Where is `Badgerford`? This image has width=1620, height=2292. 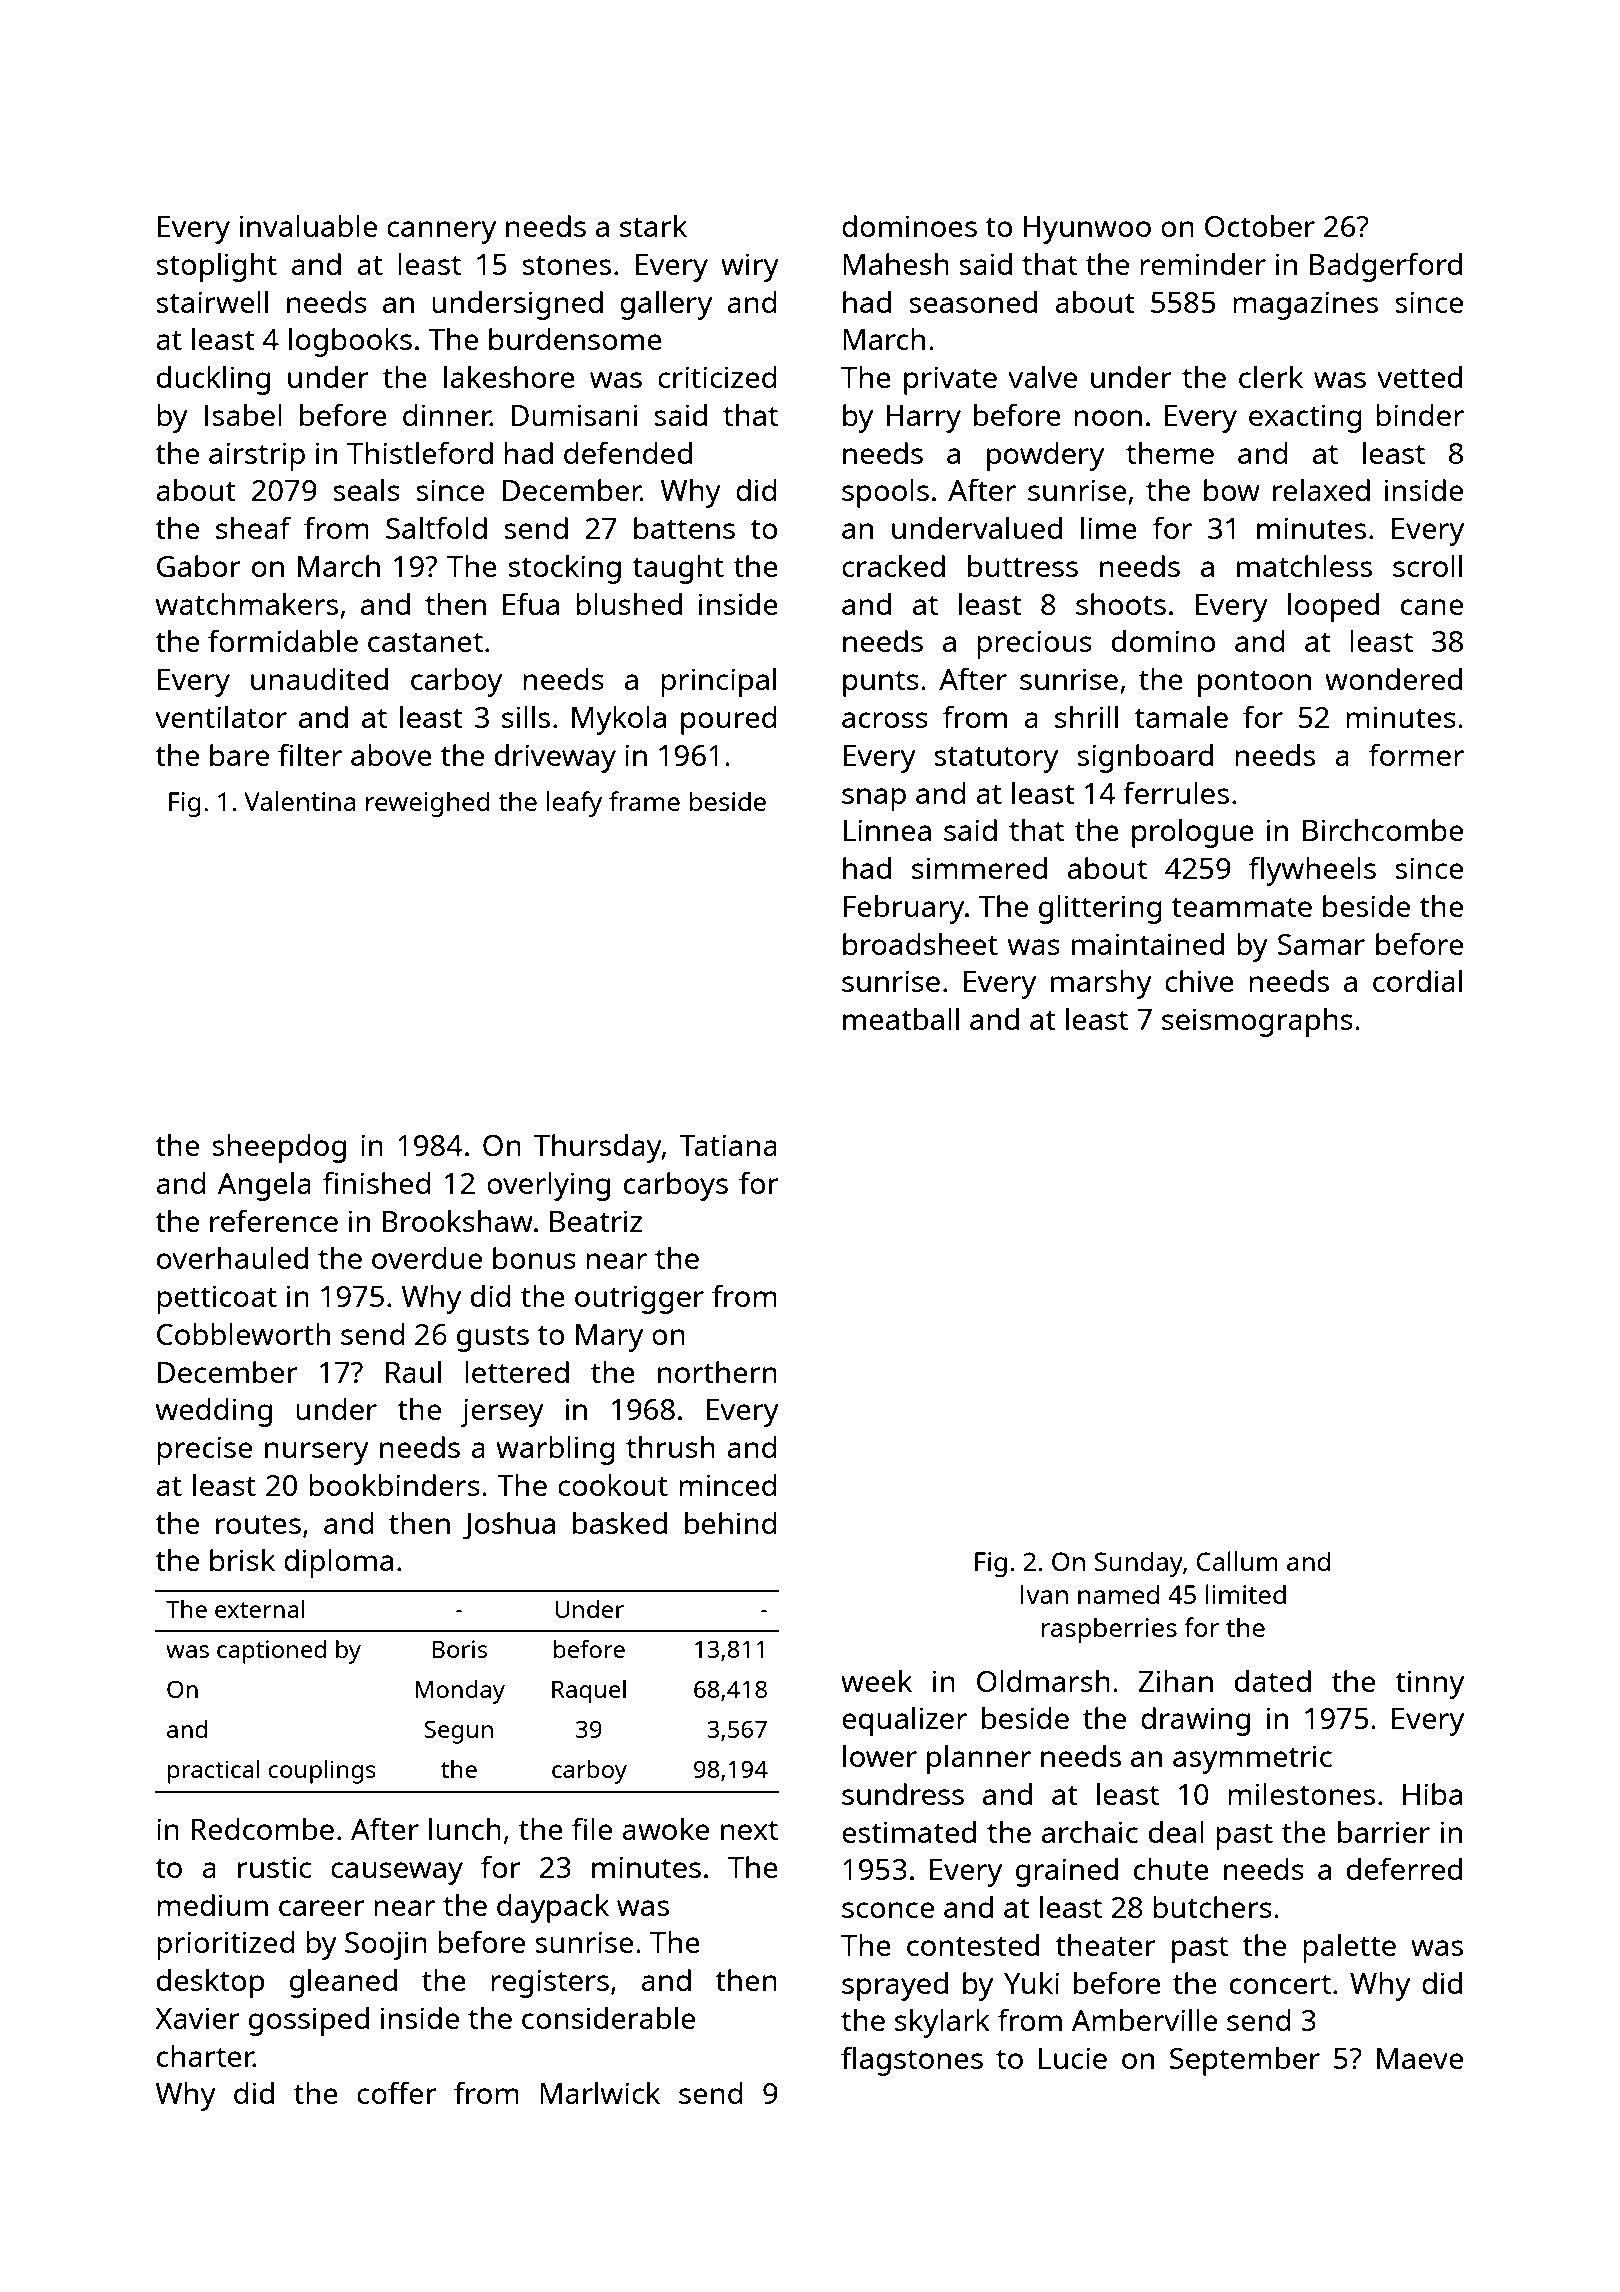 Badgerford is located at coordinates (1385, 267).
